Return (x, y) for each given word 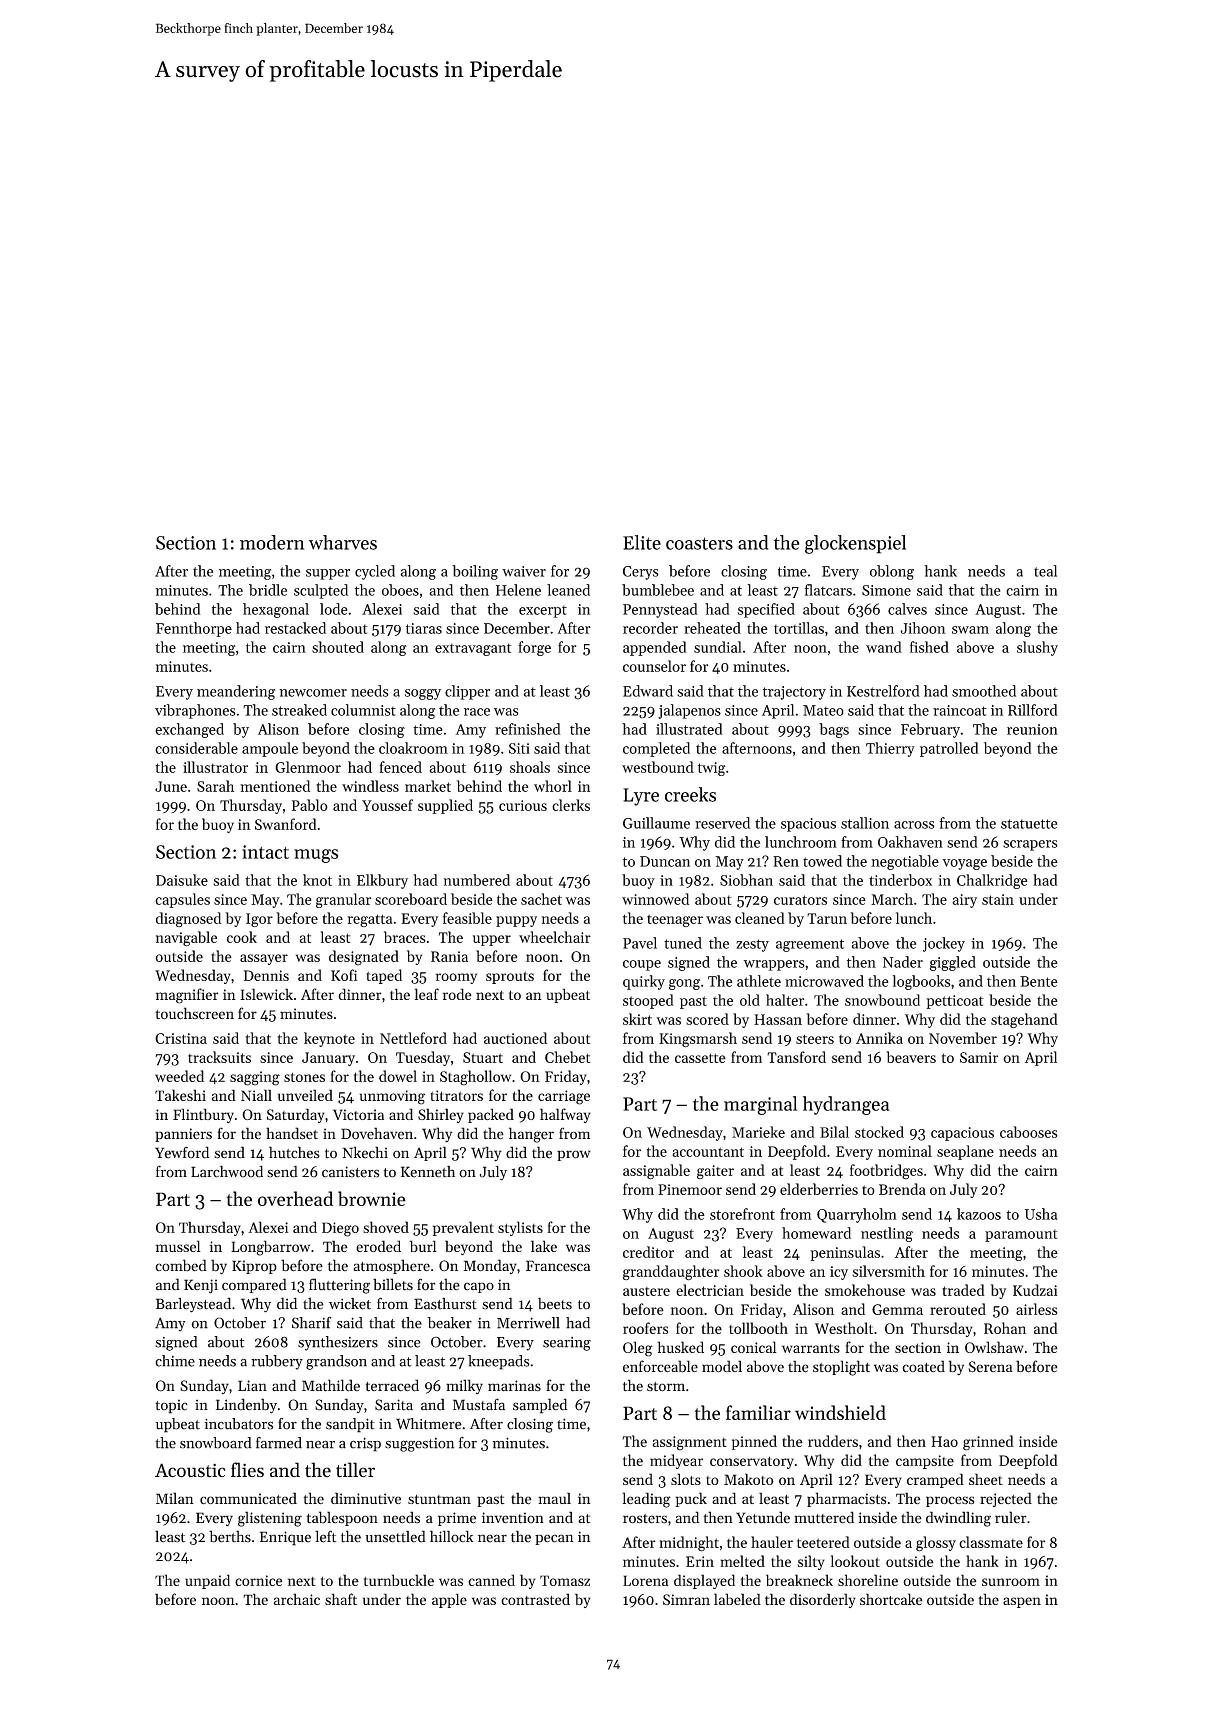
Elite (642, 542)
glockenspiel (855, 544)
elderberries (819, 1189)
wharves (343, 542)
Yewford (182, 1152)
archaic (296, 1599)
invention (513, 1518)
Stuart (483, 1057)
